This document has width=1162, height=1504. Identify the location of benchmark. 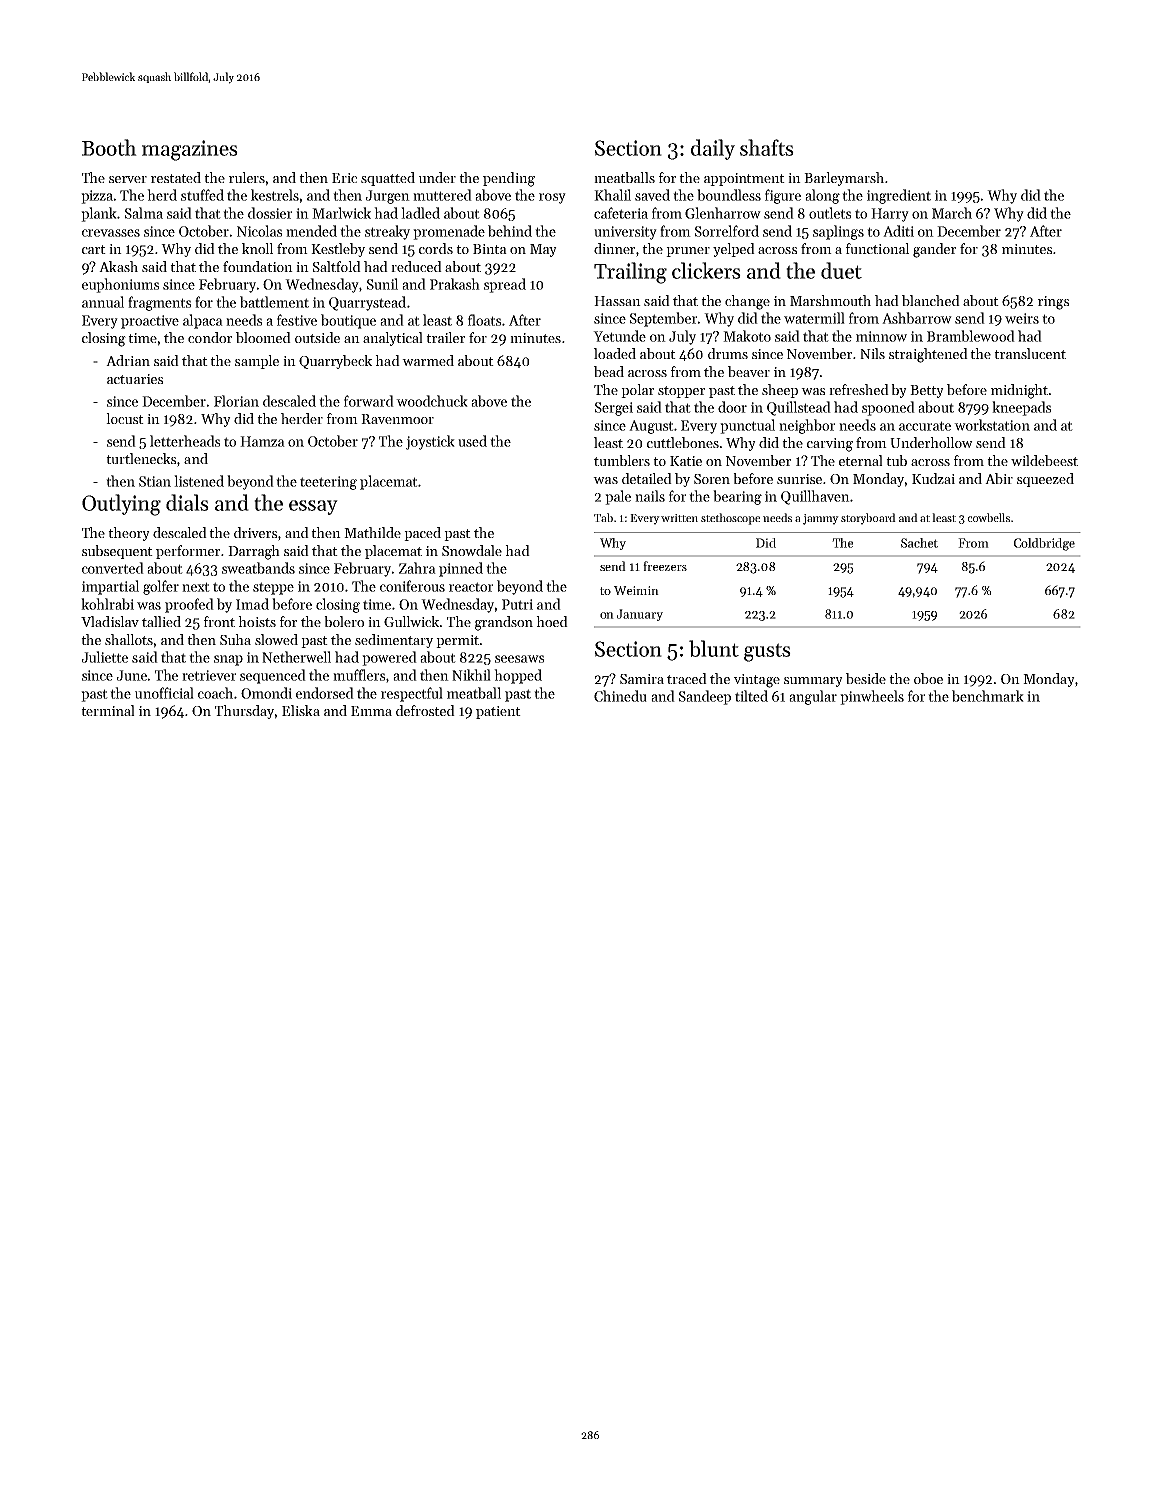
(988, 696).
